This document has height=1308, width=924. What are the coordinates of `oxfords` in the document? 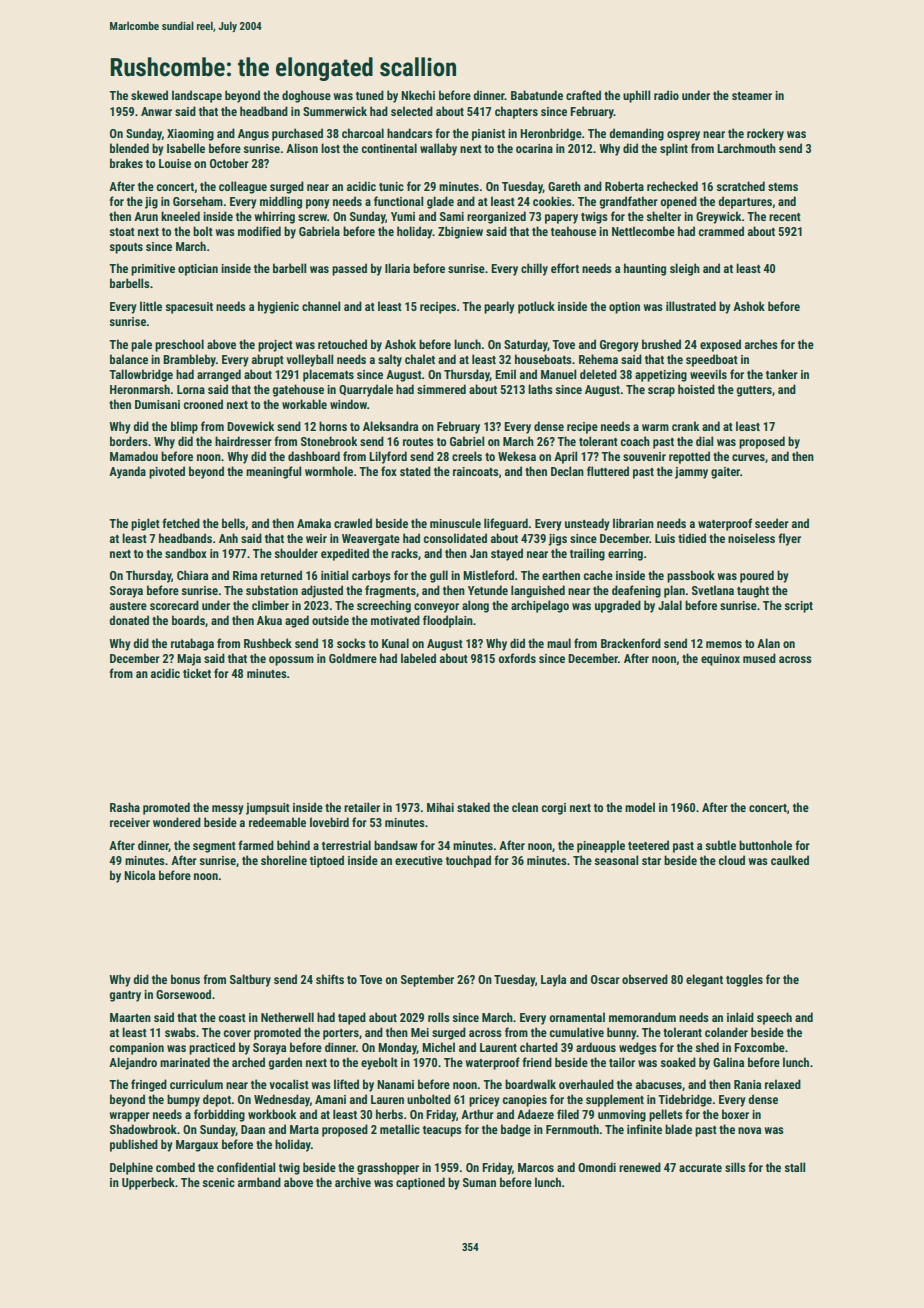 It's located at (517, 658).
